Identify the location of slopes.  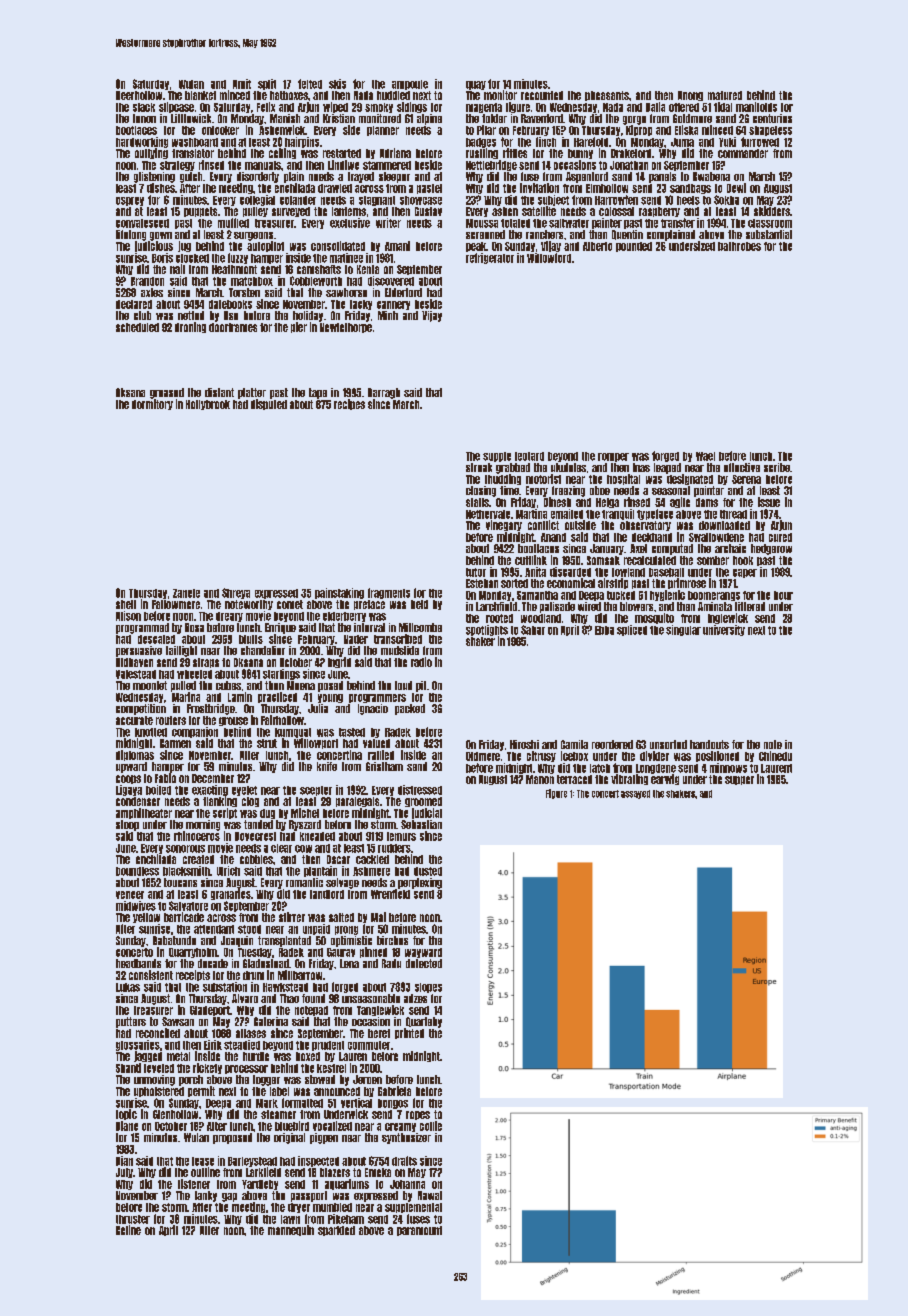
(428, 988).
